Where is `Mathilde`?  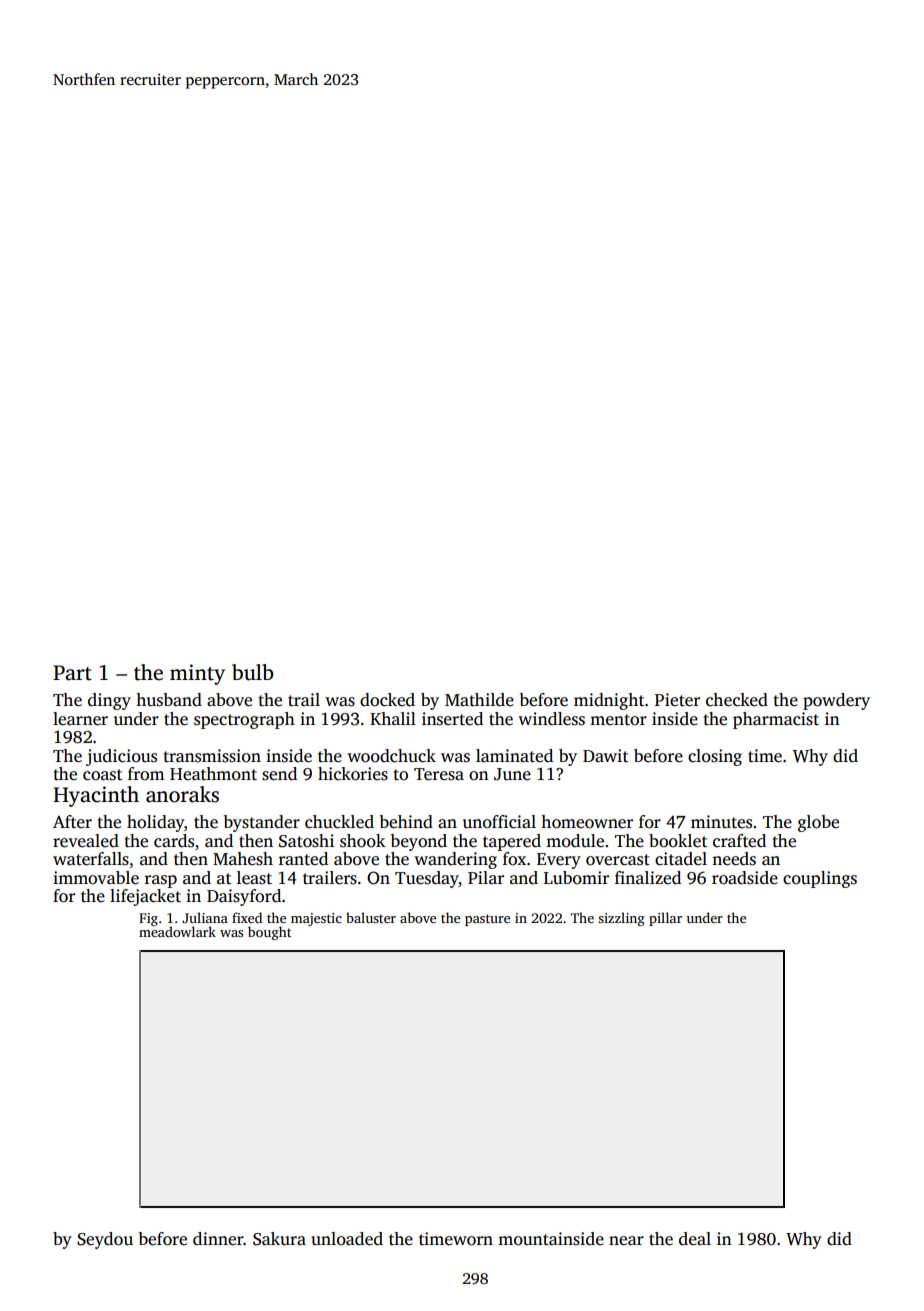 Mathilde is located at coordinates (479, 700).
